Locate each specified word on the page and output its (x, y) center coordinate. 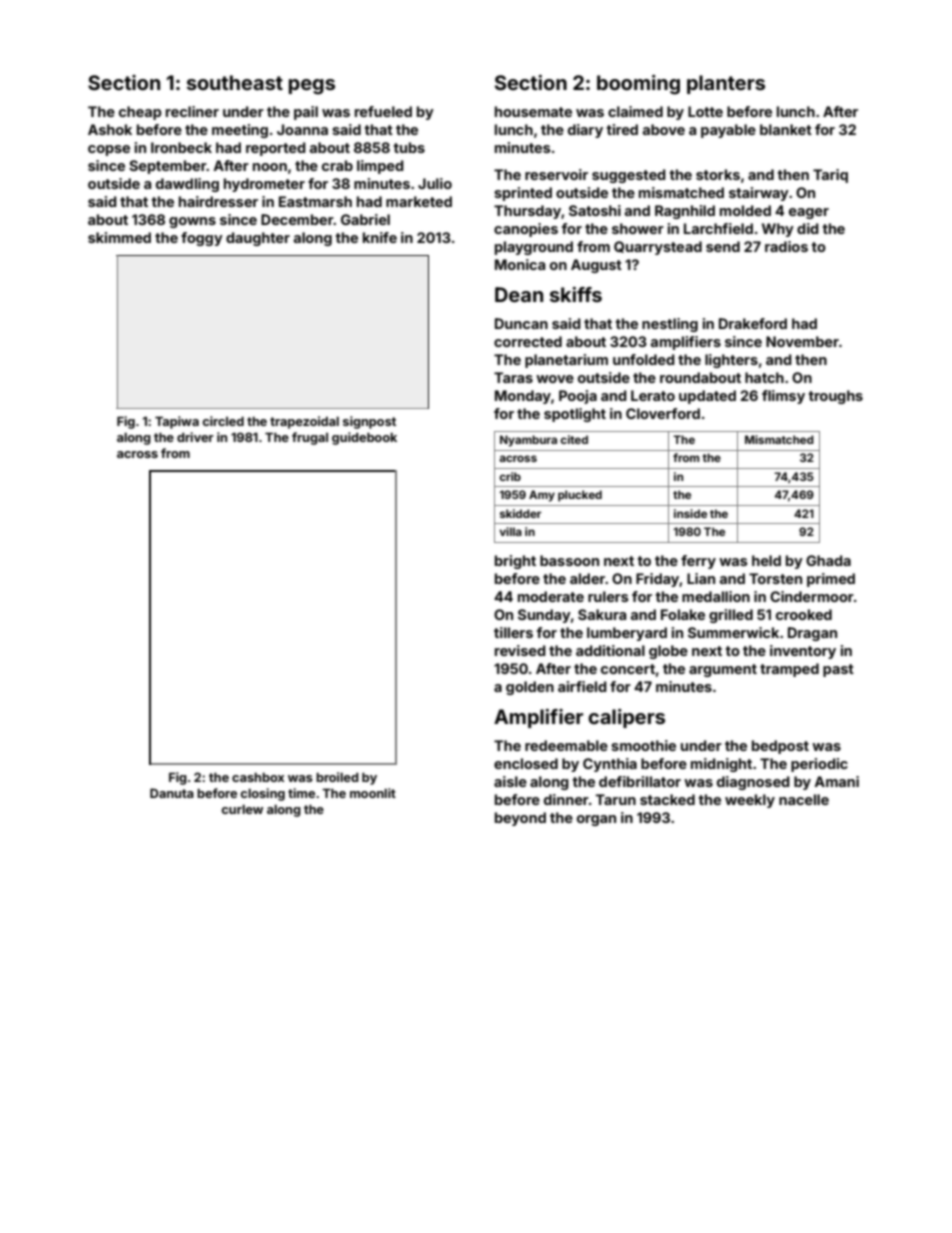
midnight (721, 765)
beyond (520, 819)
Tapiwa (177, 422)
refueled (383, 111)
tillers (513, 632)
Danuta (172, 793)
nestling (670, 325)
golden (530, 688)
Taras (513, 377)
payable (728, 131)
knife (380, 237)
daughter (258, 239)
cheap (140, 113)
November (802, 341)
